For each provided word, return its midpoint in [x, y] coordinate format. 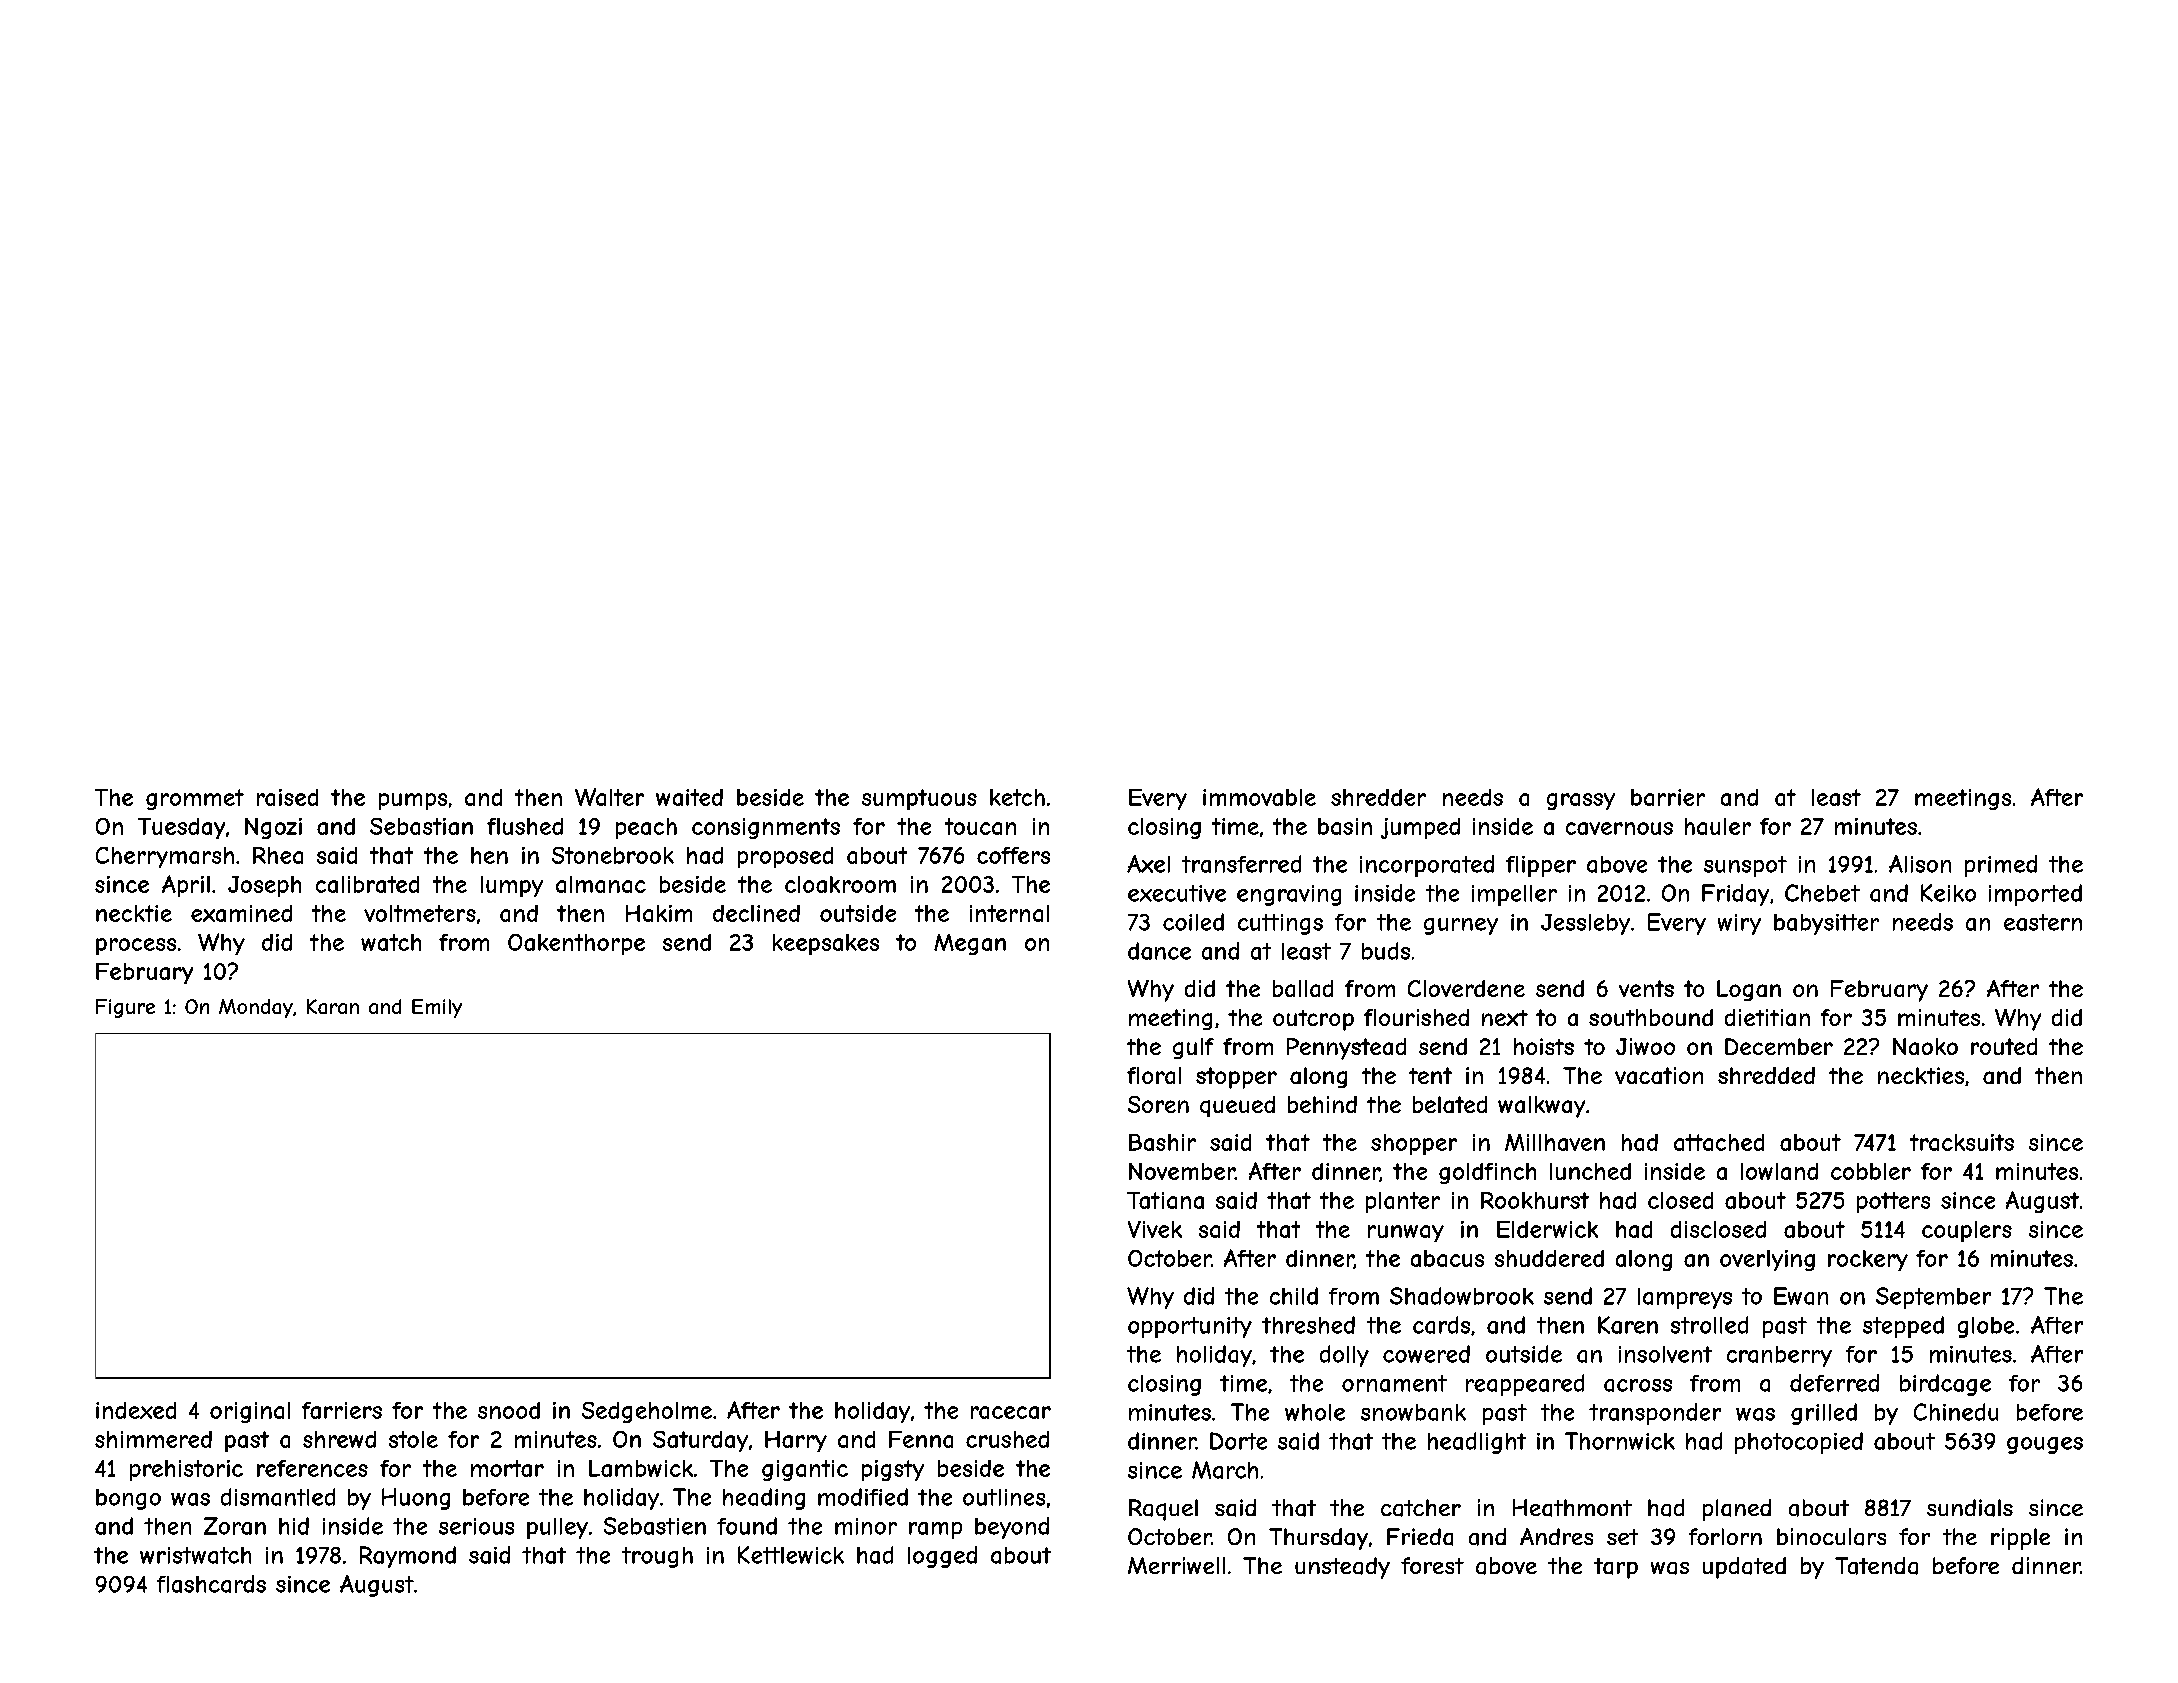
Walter [609, 797]
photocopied [1799, 1443]
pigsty [893, 1470]
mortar [507, 1468]
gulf [1193, 1048]
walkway [1541, 1107]
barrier [1668, 797]
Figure [125, 1008]
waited [689, 797]
